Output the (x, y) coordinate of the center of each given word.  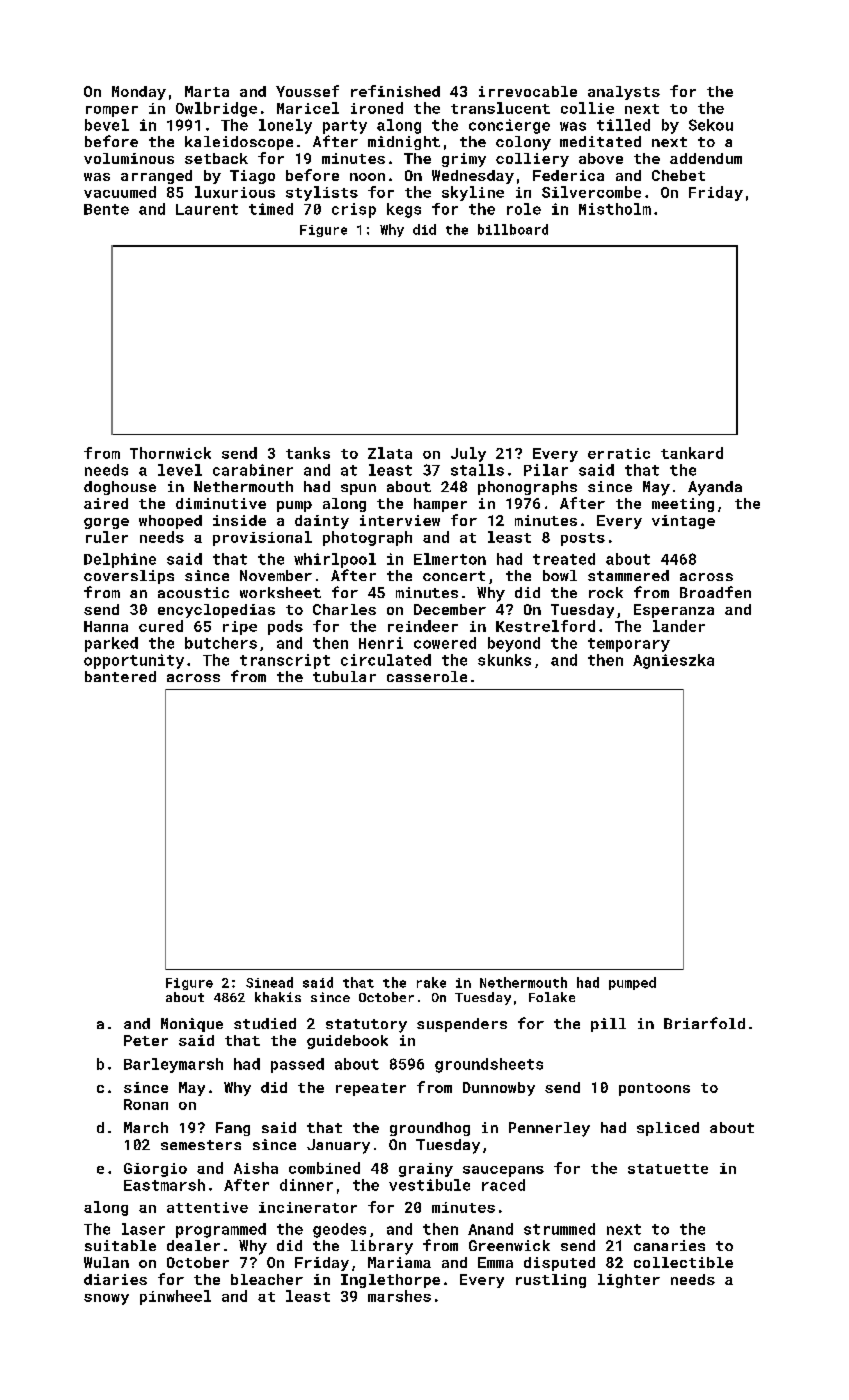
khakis (278, 997)
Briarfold (704, 1023)
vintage (683, 522)
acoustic (193, 592)
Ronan (146, 1104)
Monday (139, 93)
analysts (624, 93)
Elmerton (450, 559)
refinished (395, 91)
